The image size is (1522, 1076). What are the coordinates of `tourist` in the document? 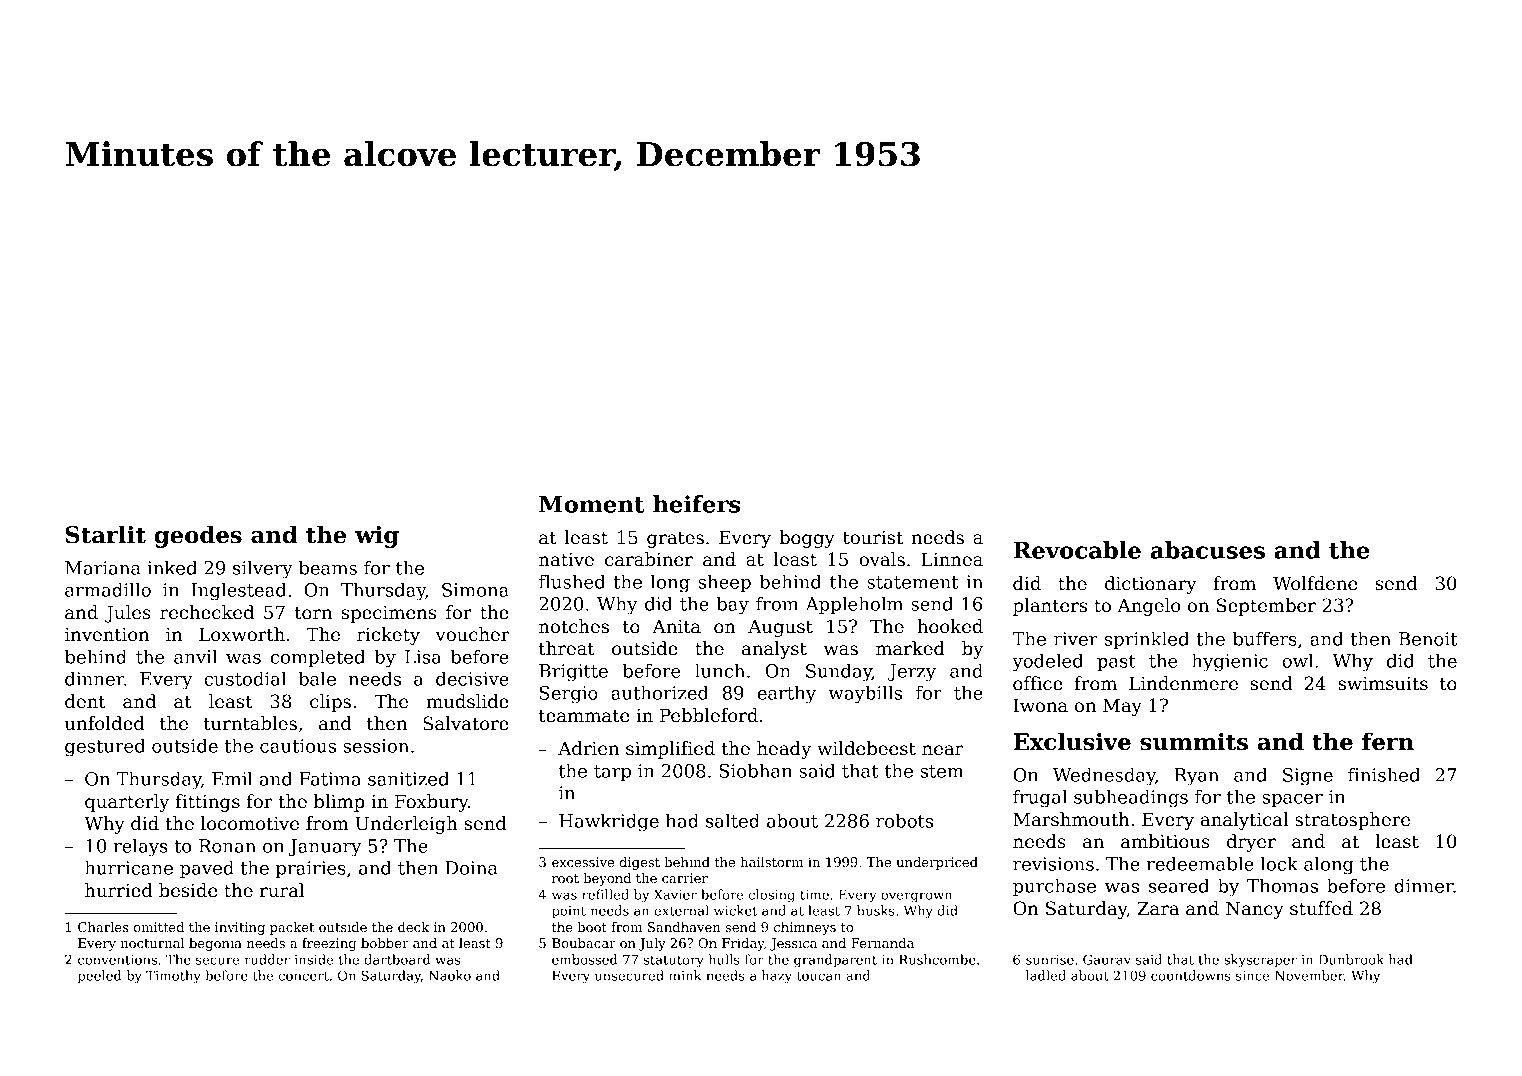 It's located at (873, 538).
